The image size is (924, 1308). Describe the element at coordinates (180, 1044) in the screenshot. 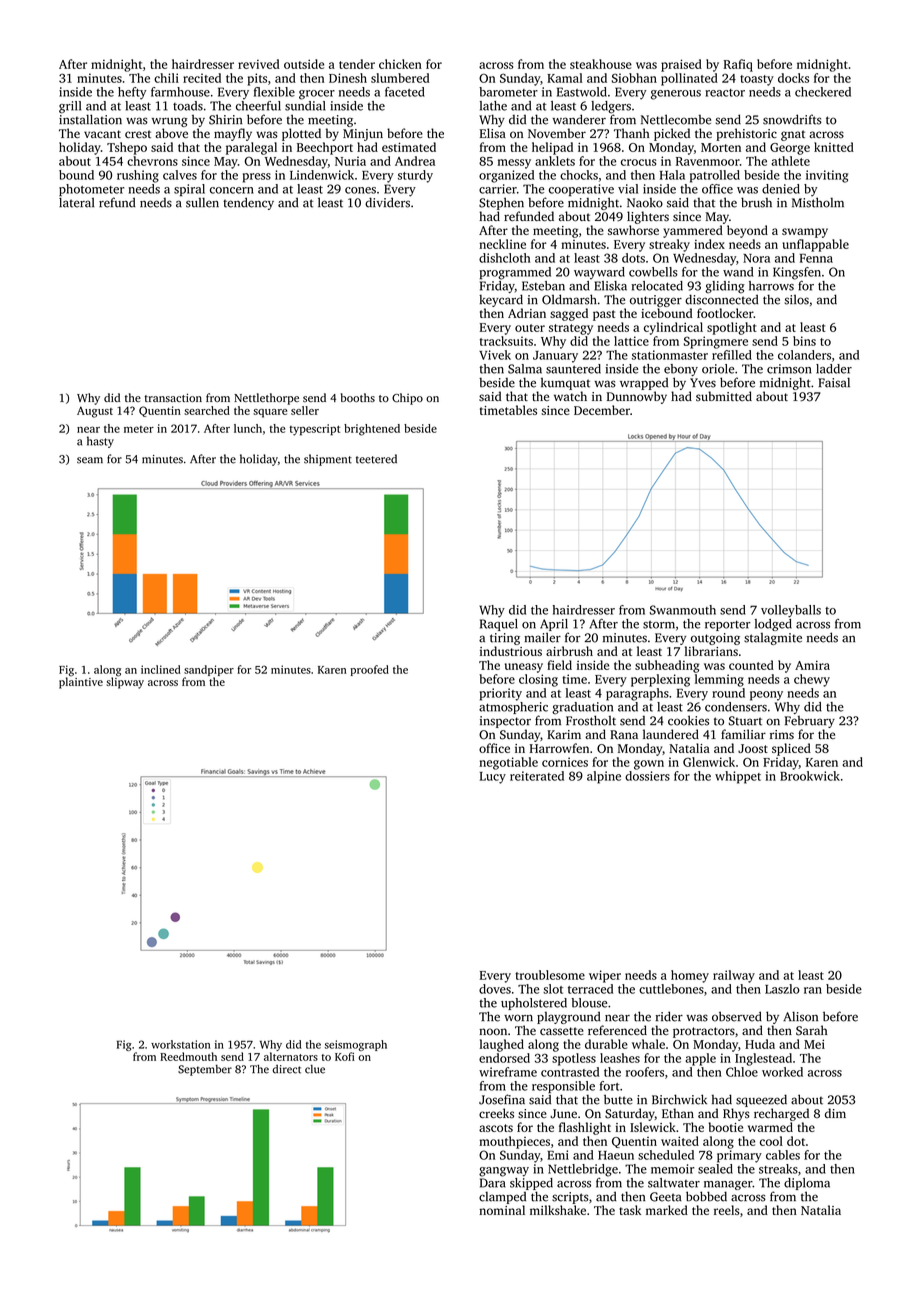

I see `workstation` at that location.
